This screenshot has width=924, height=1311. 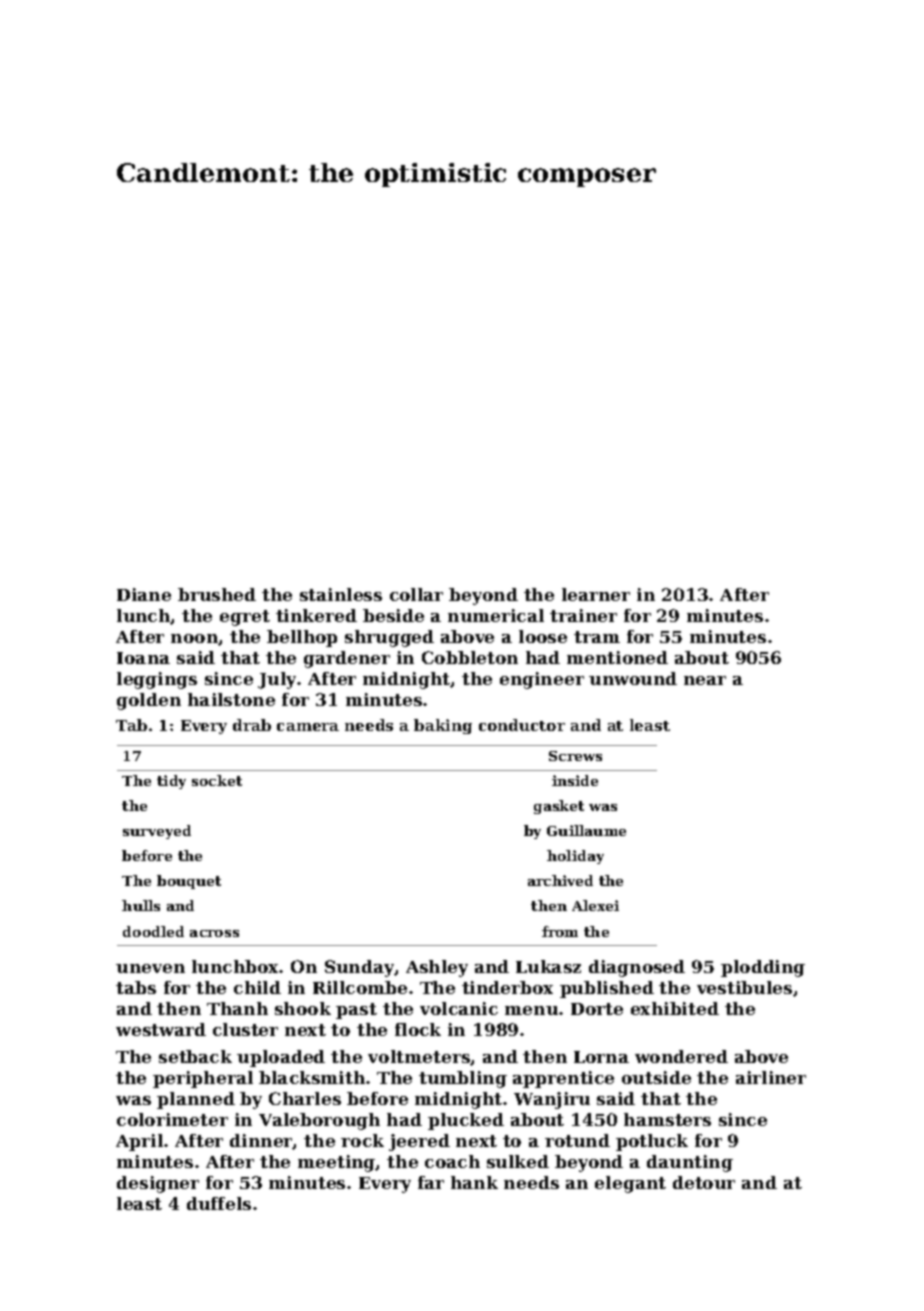 I want to click on voltmeters, so click(x=419, y=1057).
